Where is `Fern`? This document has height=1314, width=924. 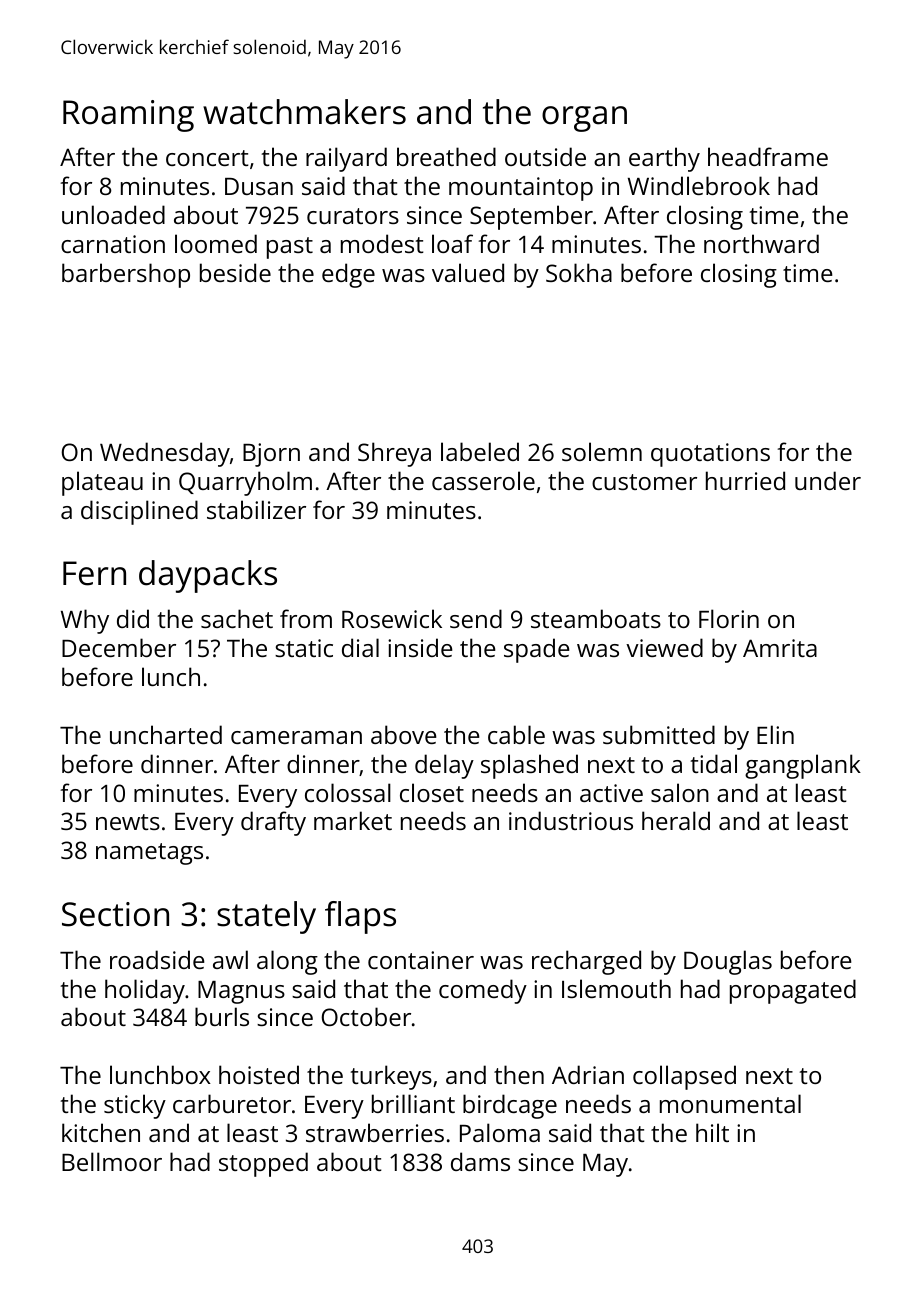
Fern is located at coordinates (94, 573).
